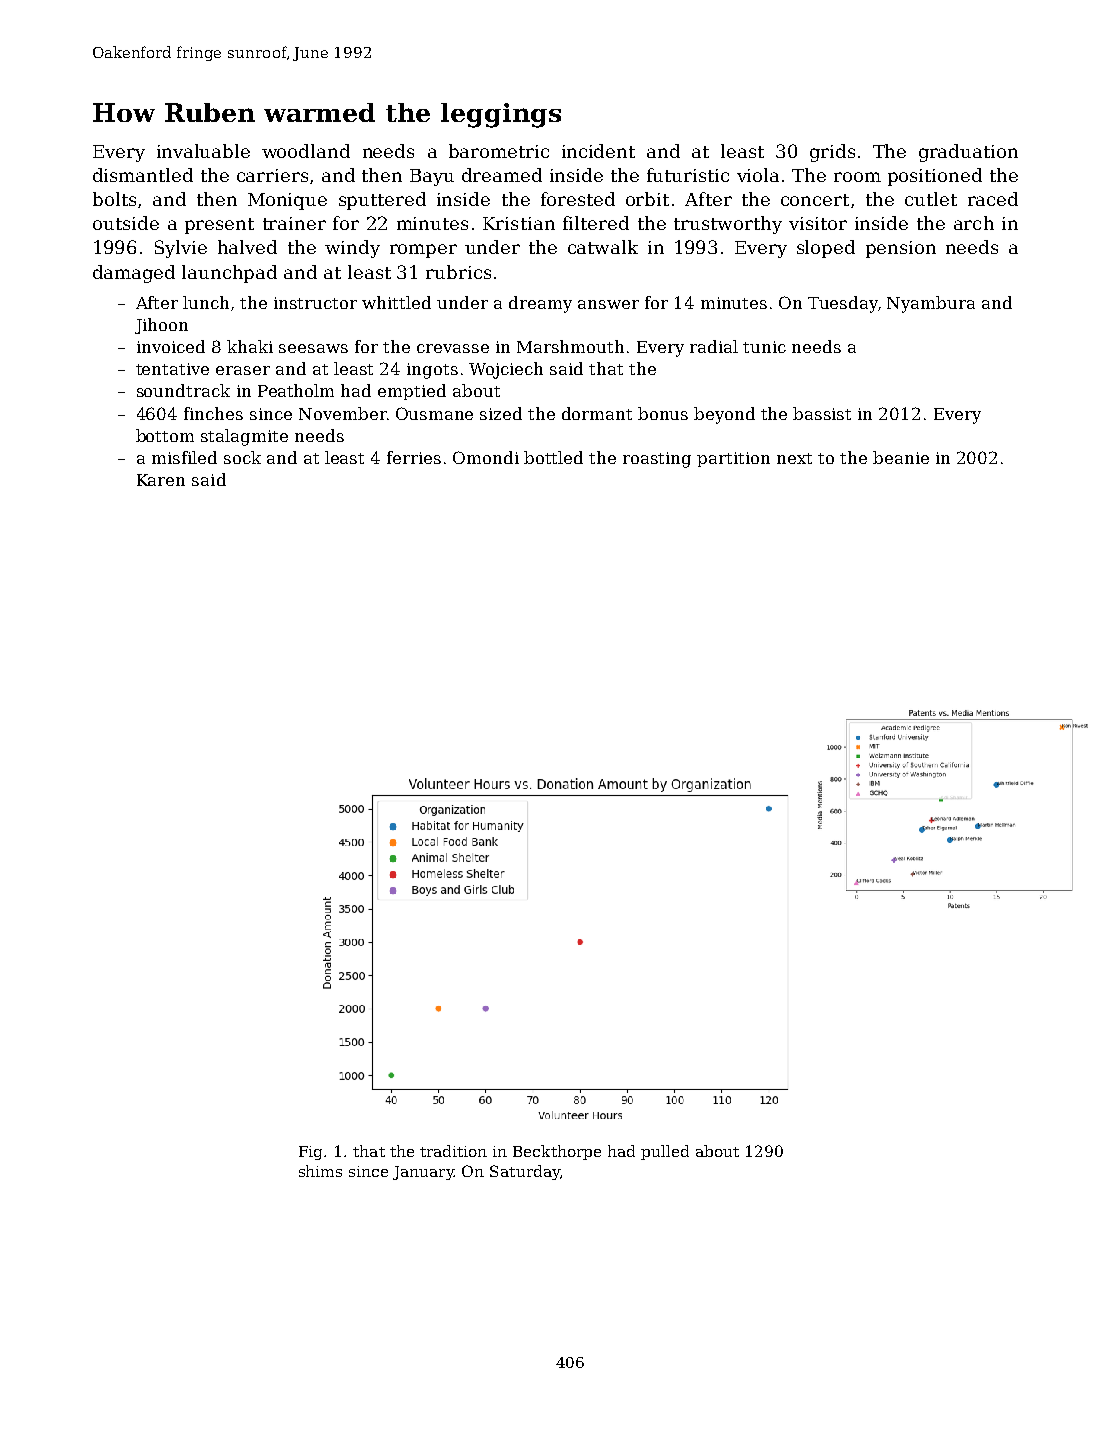 The height and width of the page is (1437, 1111). I want to click on bottled, so click(553, 457).
